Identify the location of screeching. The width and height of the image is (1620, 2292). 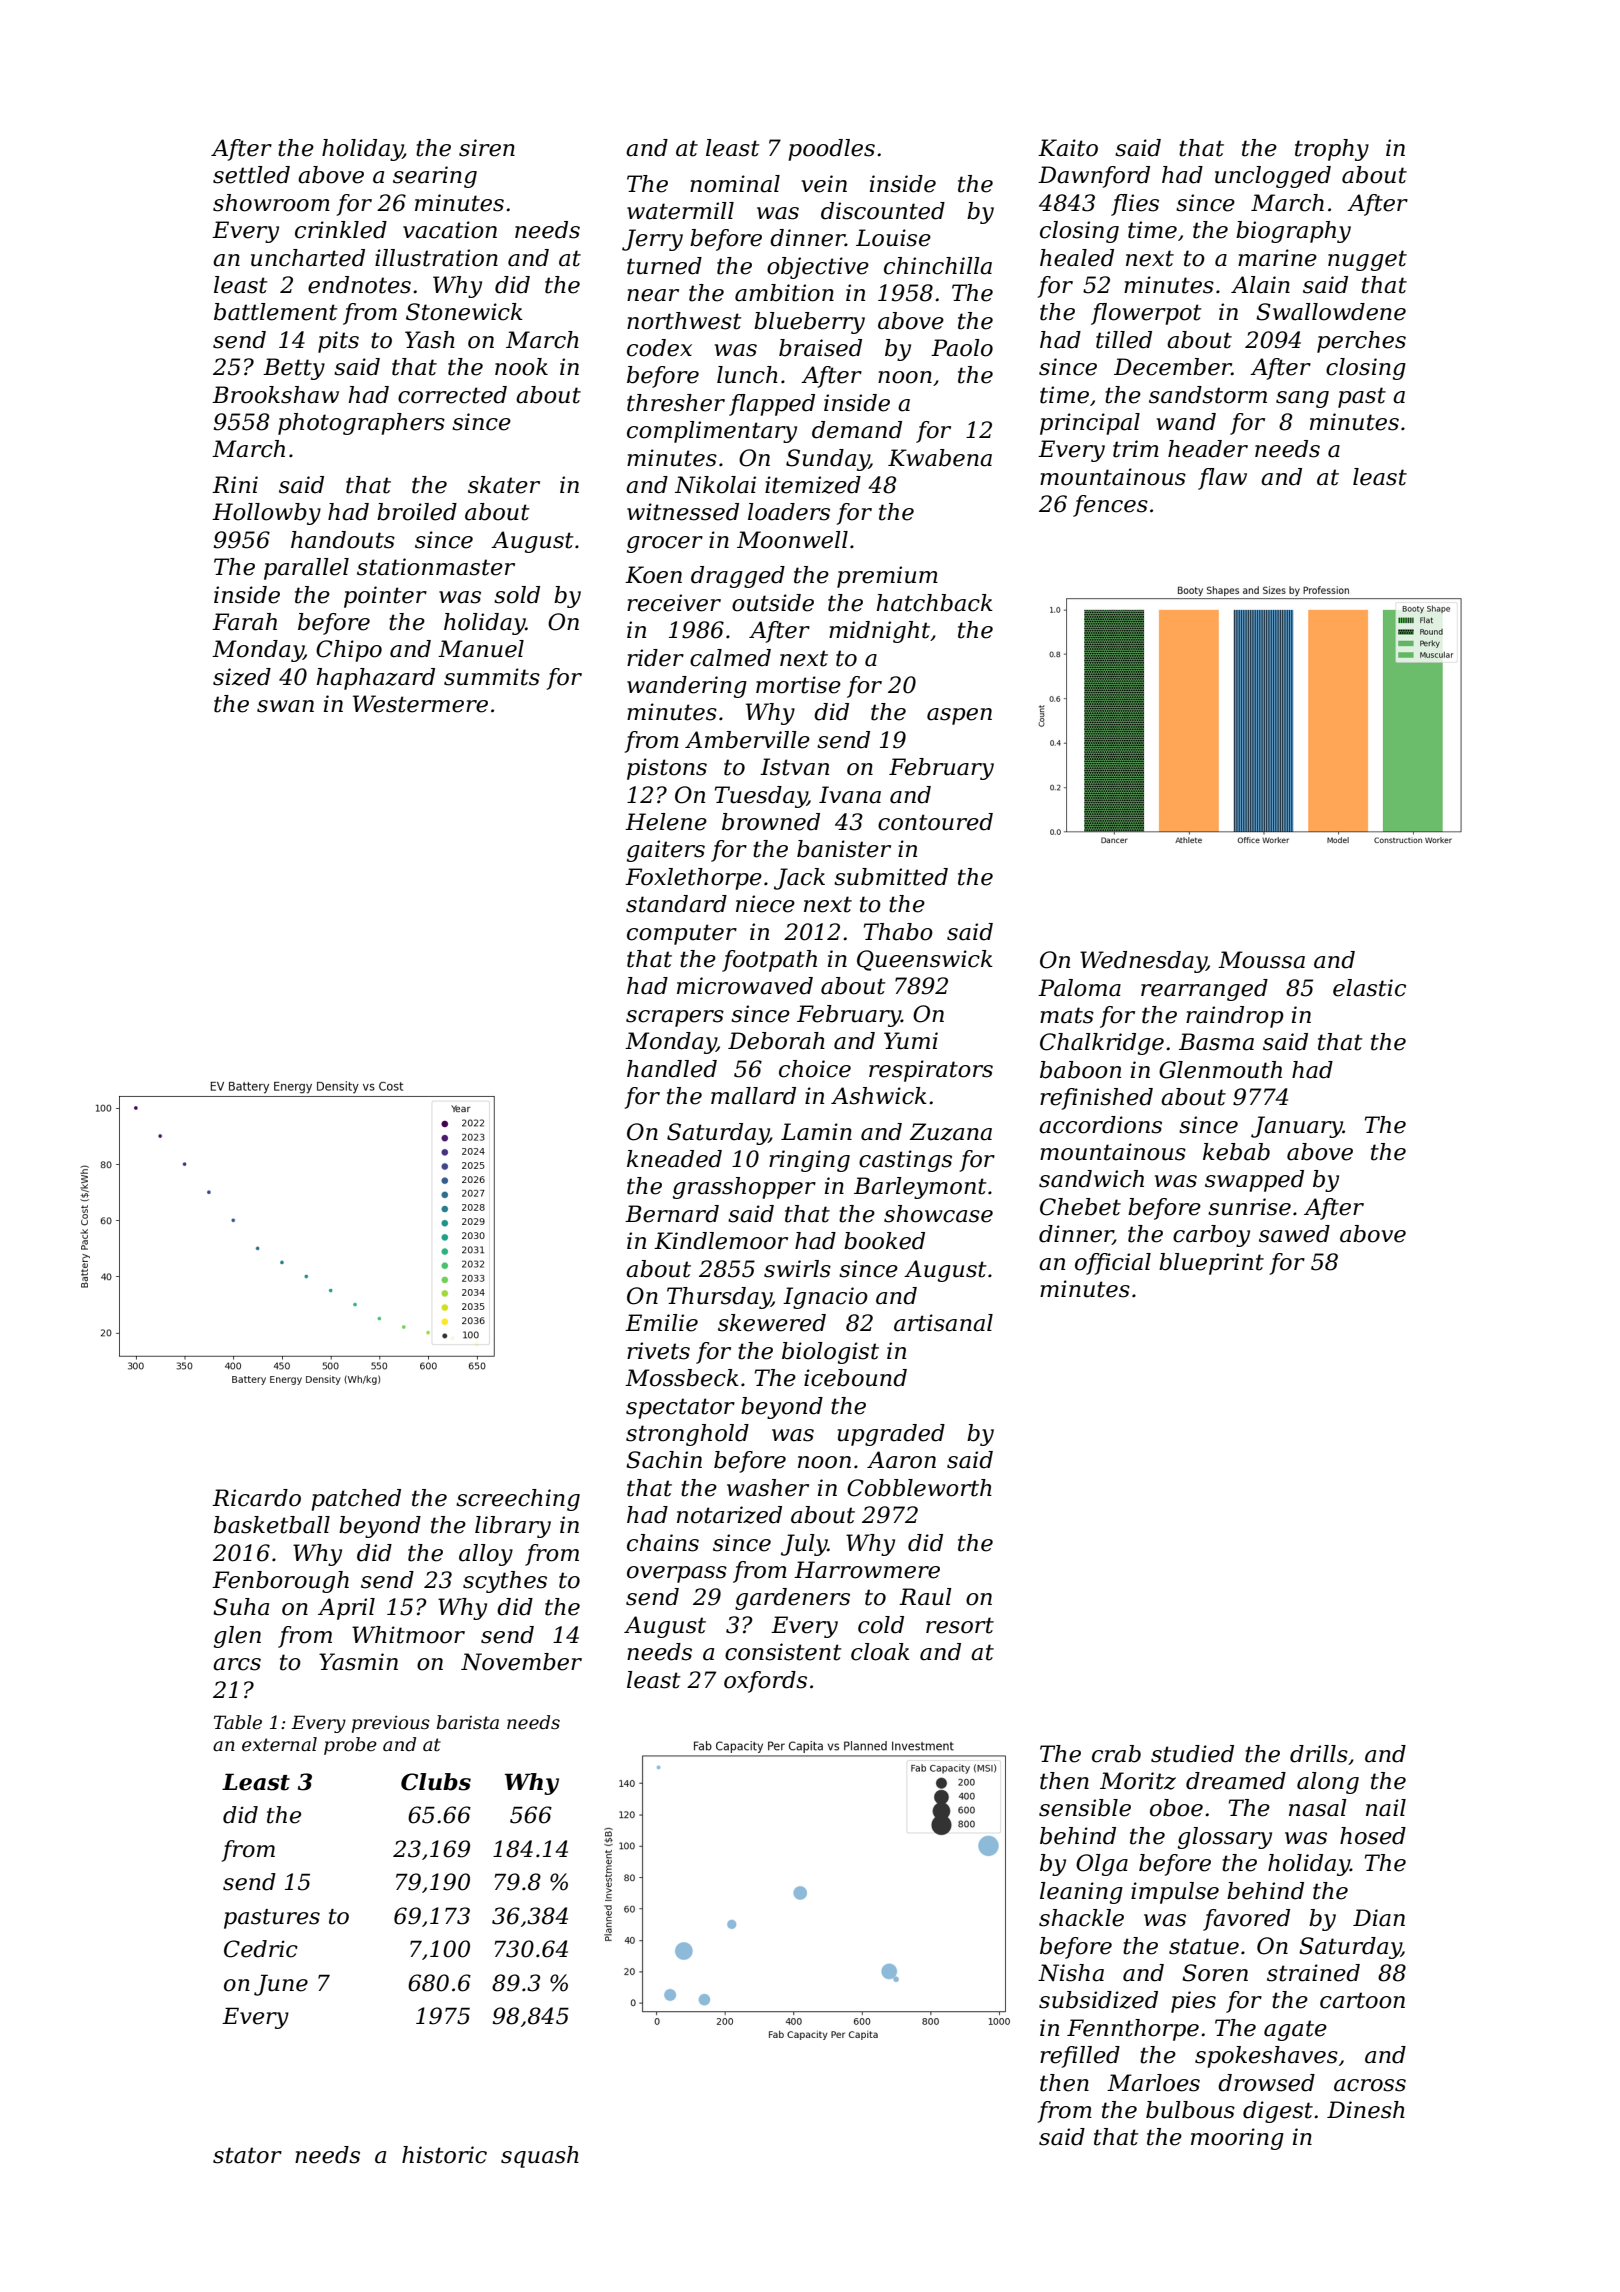
(518, 1500).
